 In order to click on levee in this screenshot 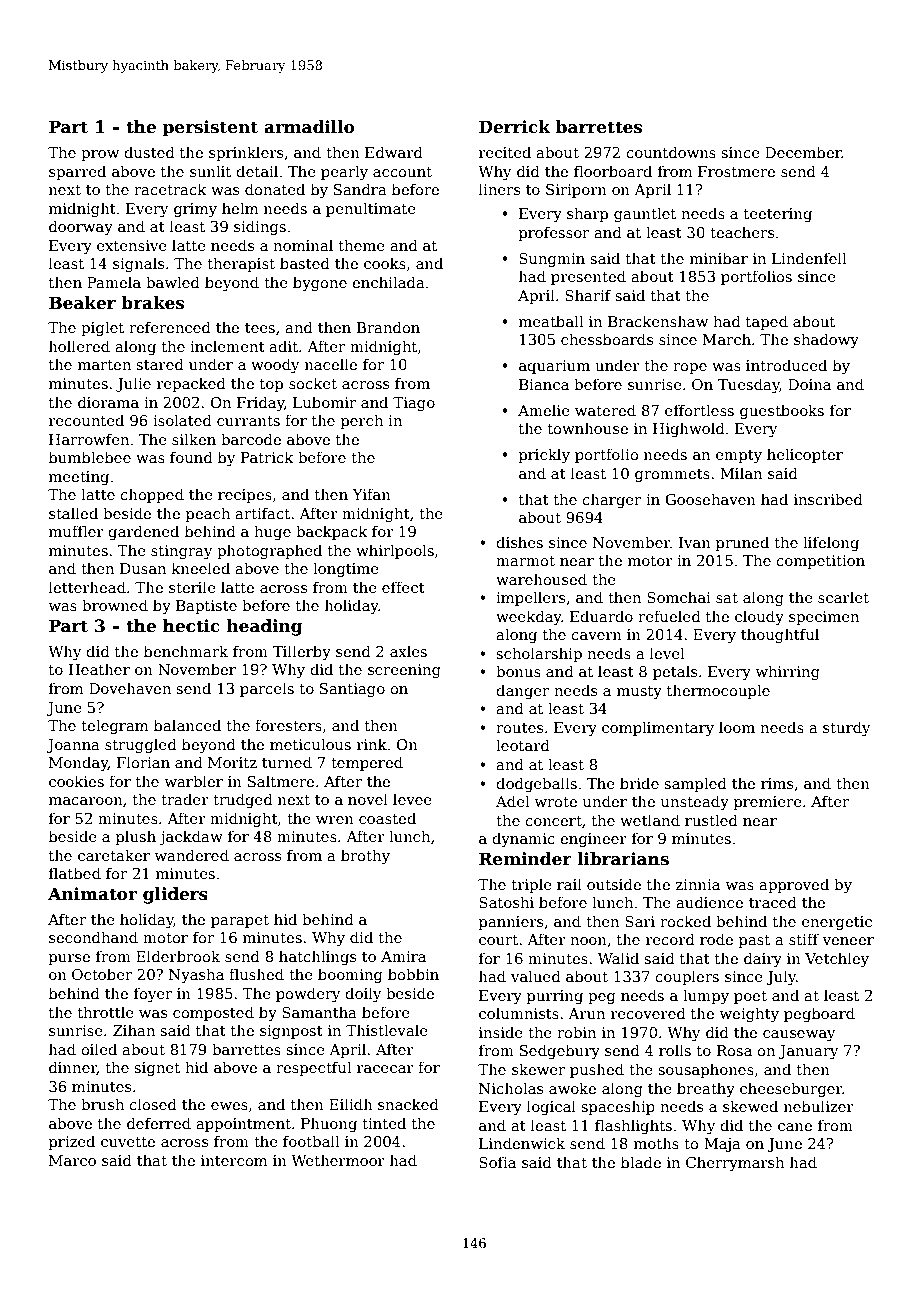, I will do `click(412, 799)`.
